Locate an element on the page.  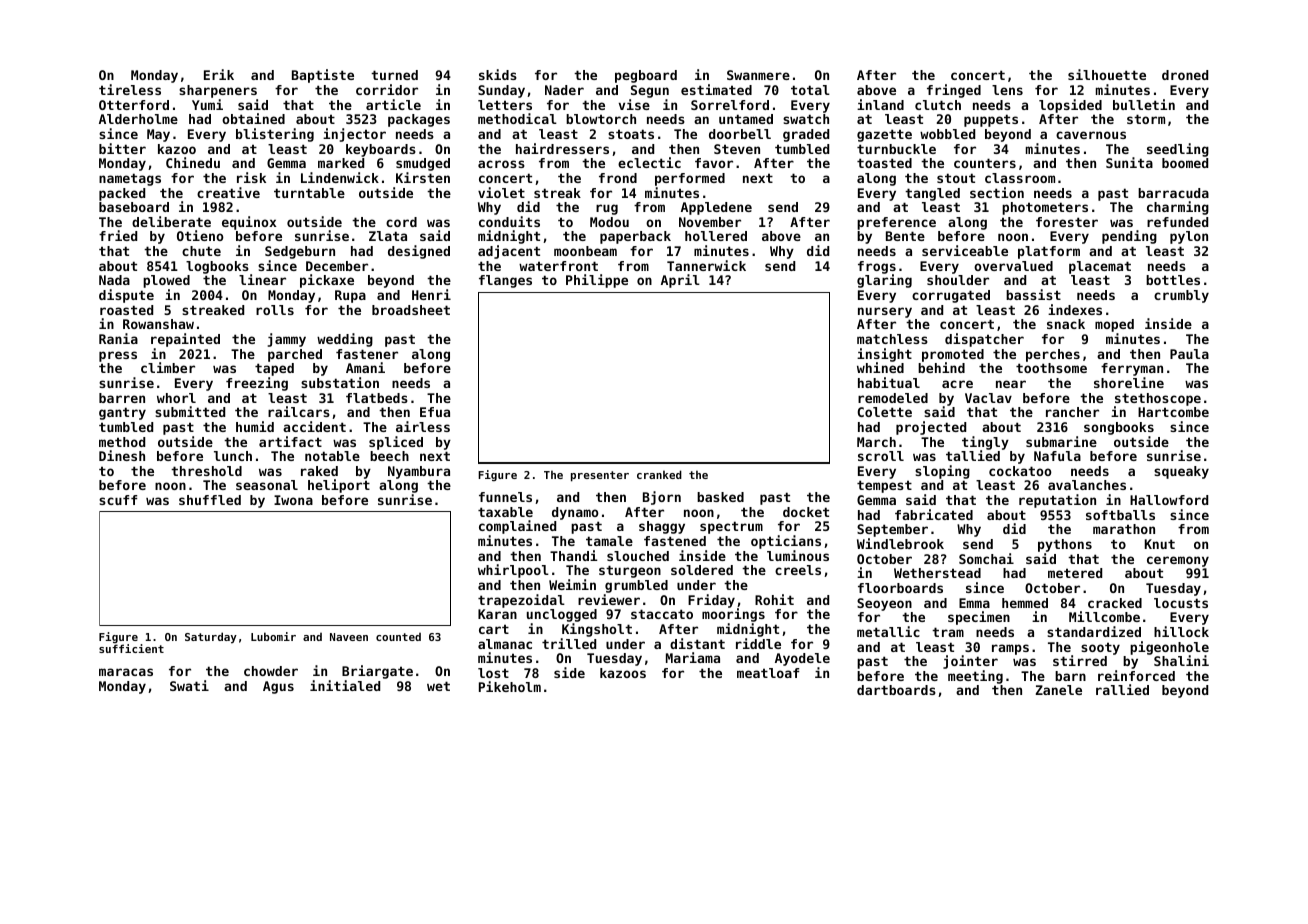
April is located at coordinates (680, 281).
